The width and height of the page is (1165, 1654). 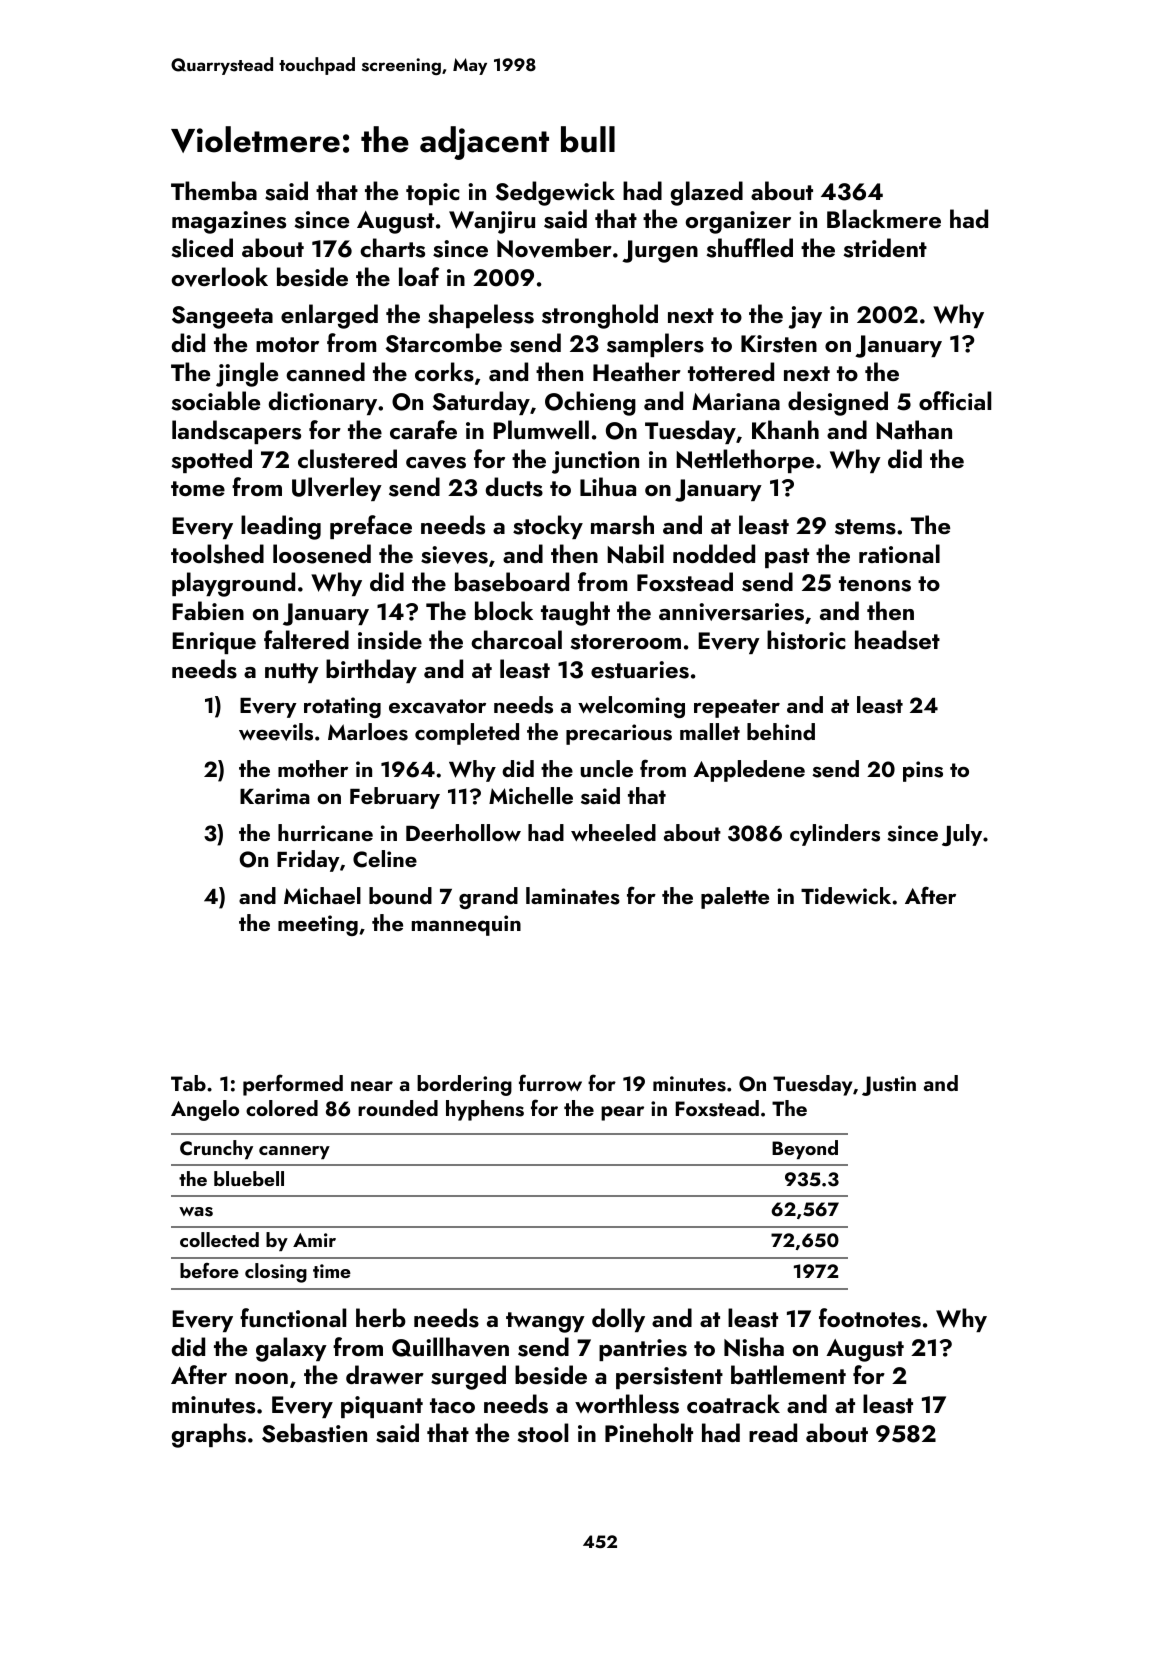 What do you see at coordinates (889, 1086) in the page?
I see `Justin` at bounding box center [889, 1086].
